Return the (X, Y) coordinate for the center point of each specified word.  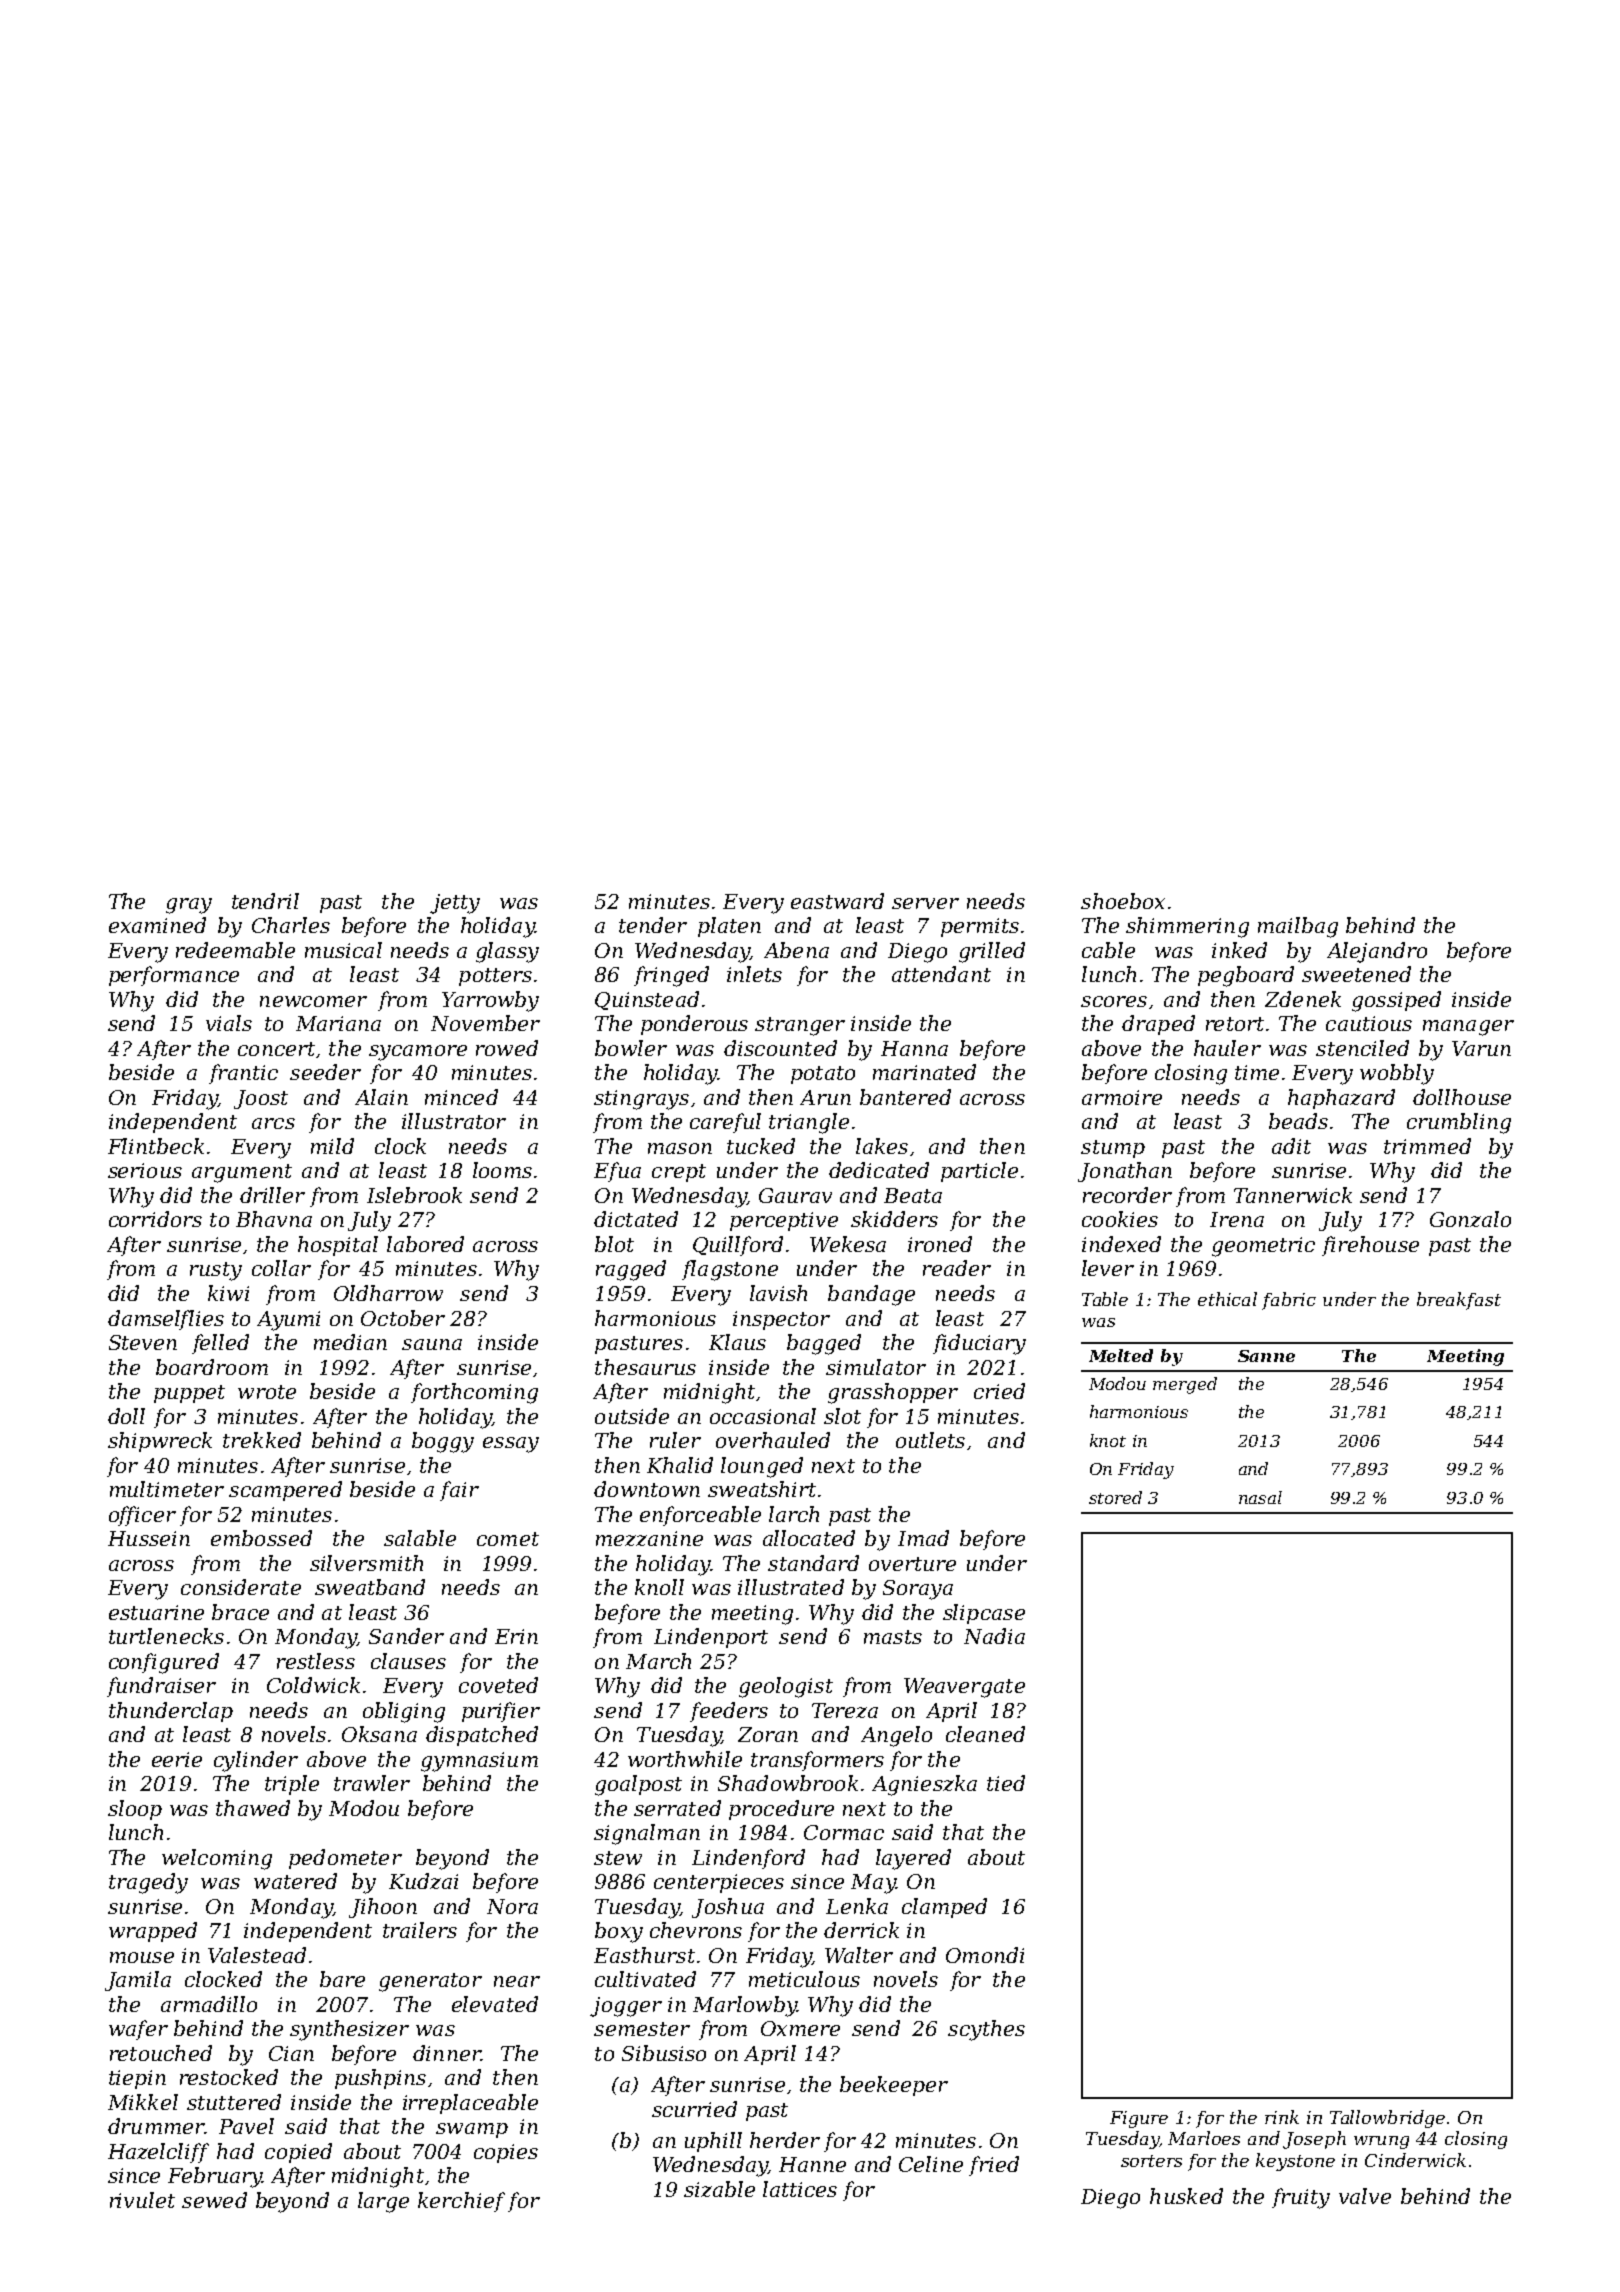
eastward (837, 901)
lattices (800, 2189)
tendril (265, 901)
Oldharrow (388, 1293)
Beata (913, 1195)
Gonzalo (1470, 1219)
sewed (214, 2200)
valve (1365, 2196)
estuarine (156, 1612)
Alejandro (1377, 952)
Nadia (994, 1636)
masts (893, 1637)
